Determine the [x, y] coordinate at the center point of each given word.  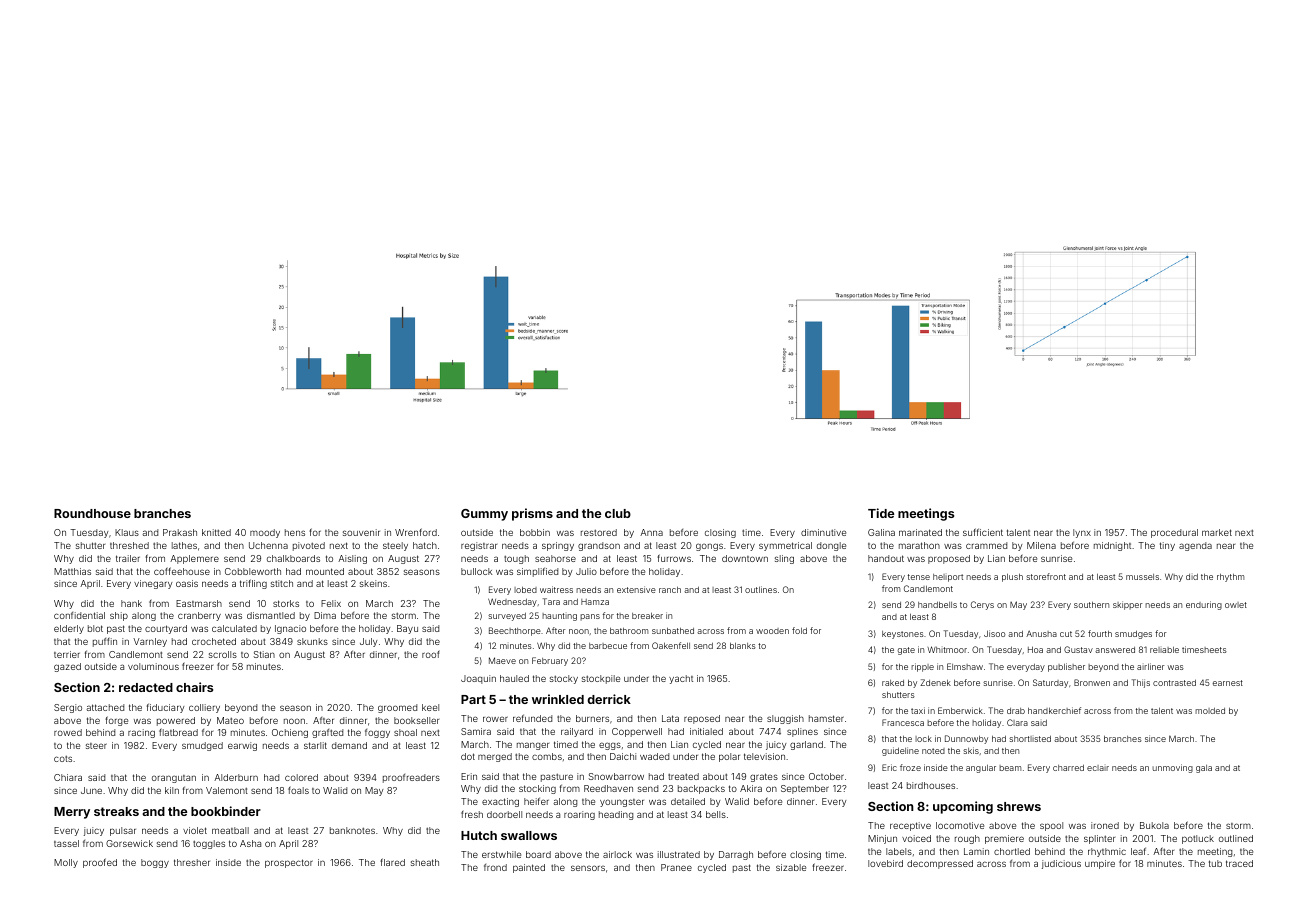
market [1217, 532]
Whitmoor [947, 649]
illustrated [679, 854]
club [618, 513]
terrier [67, 654]
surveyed [507, 617]
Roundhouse [92, 513]
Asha [250, 843]
